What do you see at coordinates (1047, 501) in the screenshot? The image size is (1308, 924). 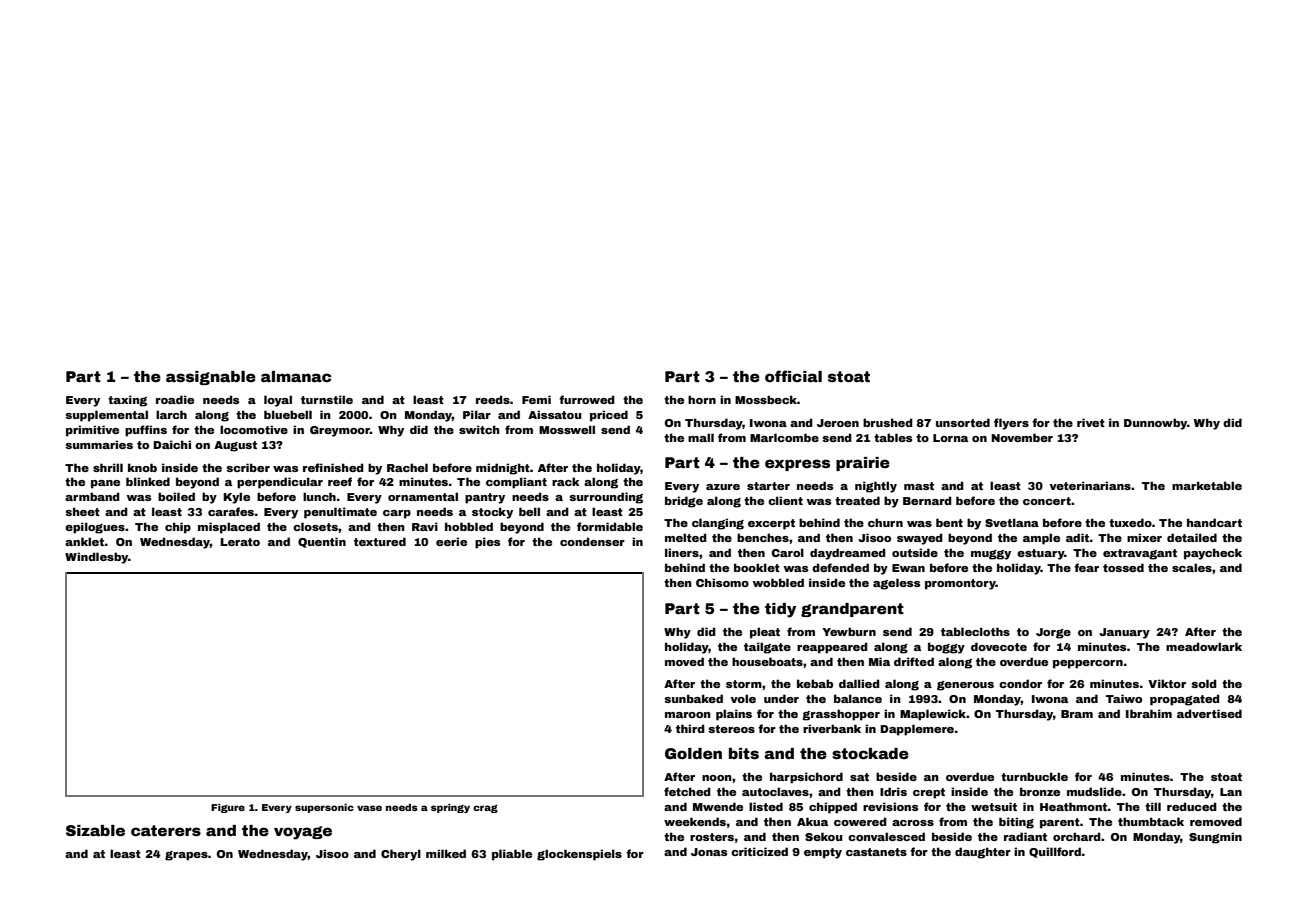 I see `concert` at bounding box center [1047, 501].
